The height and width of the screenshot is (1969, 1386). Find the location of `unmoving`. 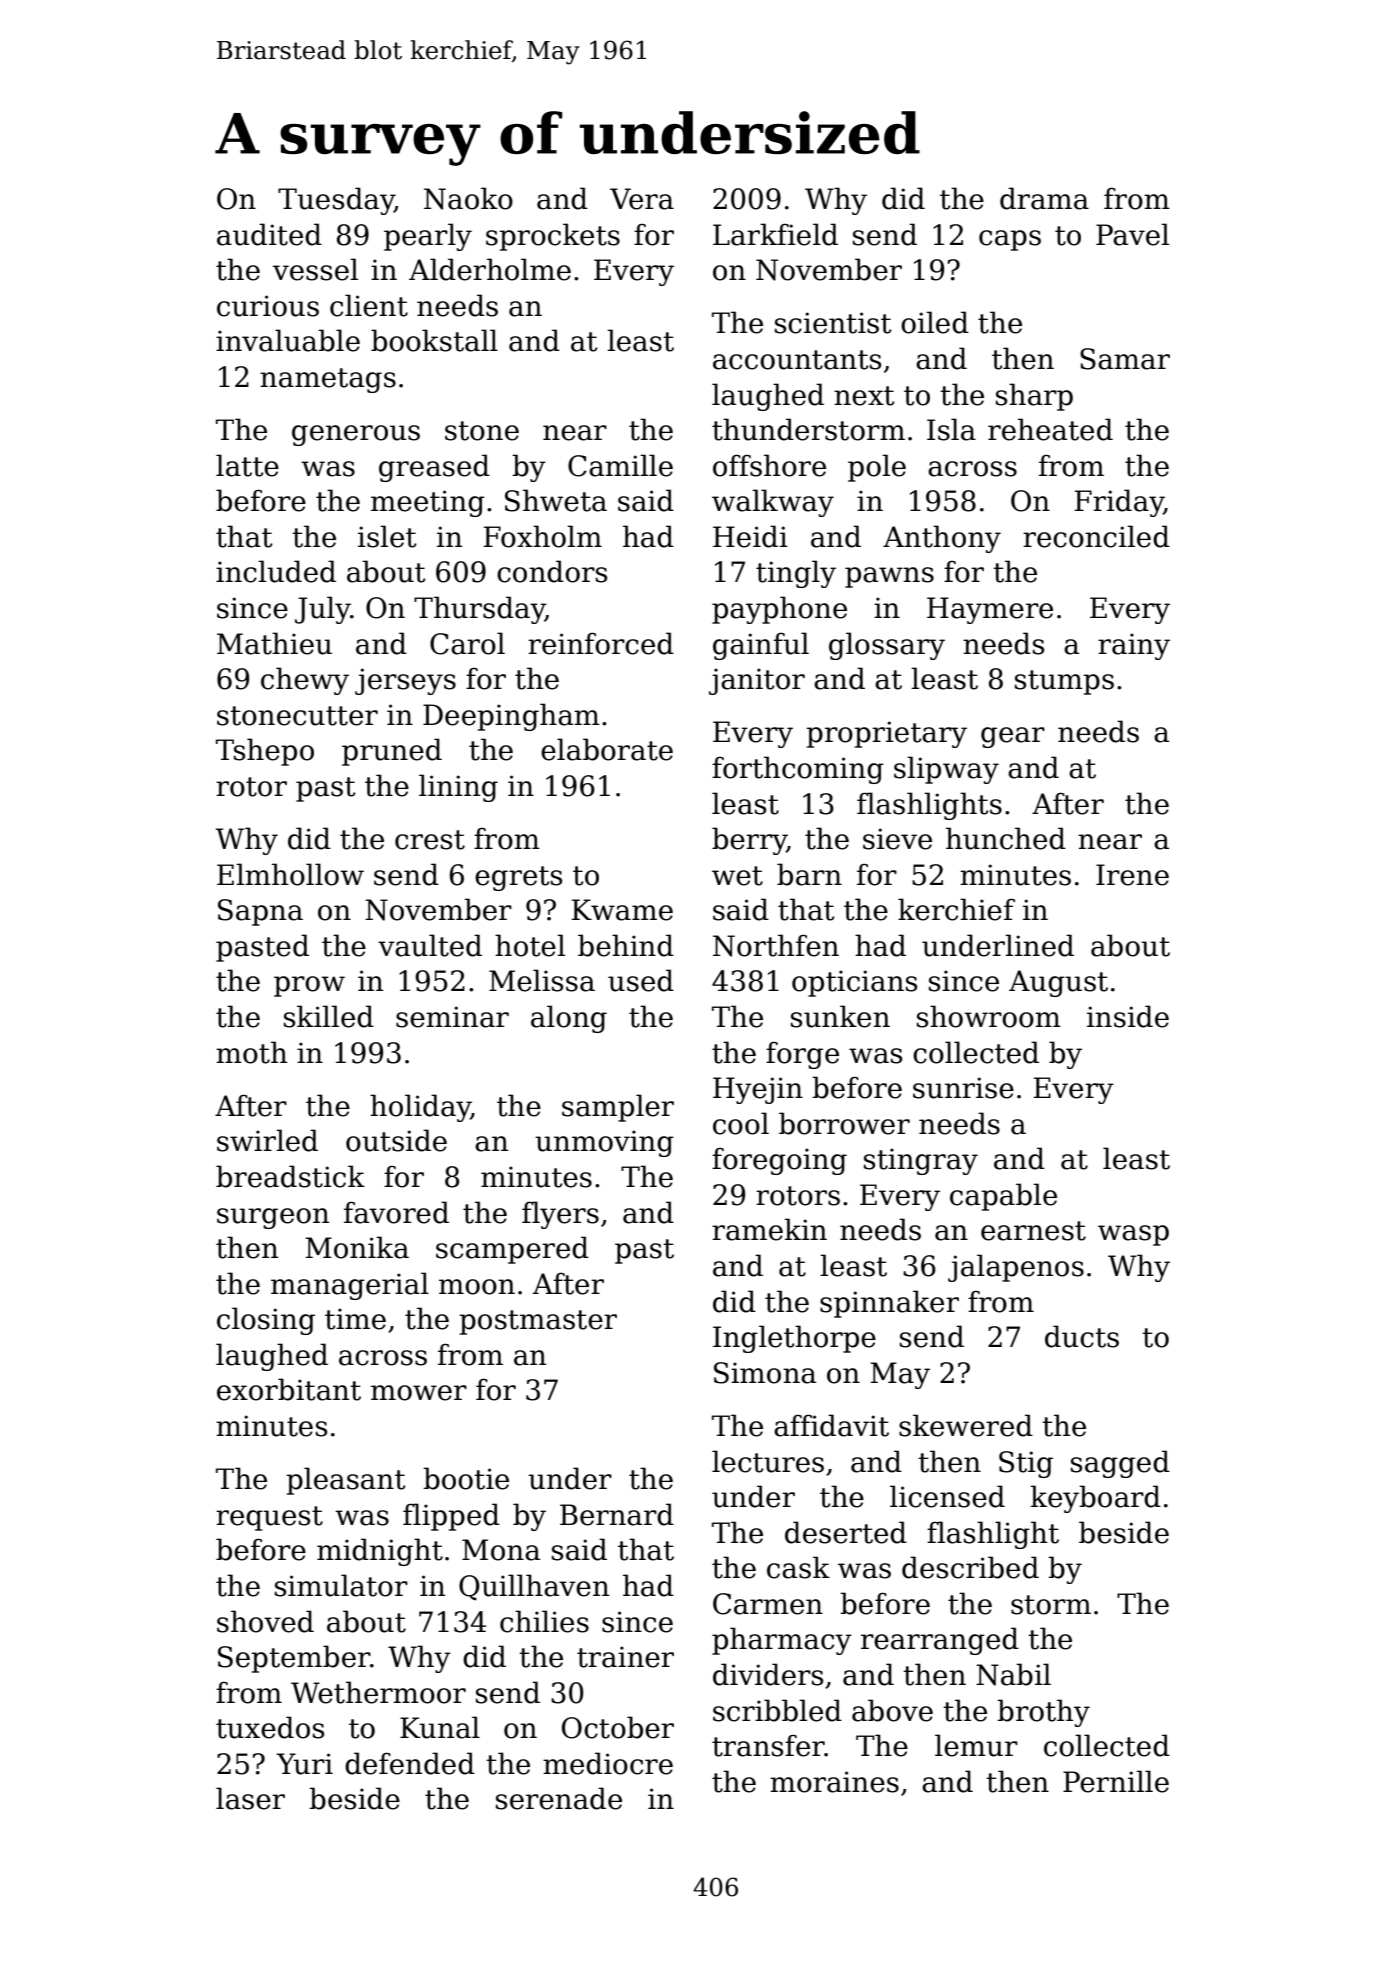

unmoving is located at coordinates (604, 1143).
